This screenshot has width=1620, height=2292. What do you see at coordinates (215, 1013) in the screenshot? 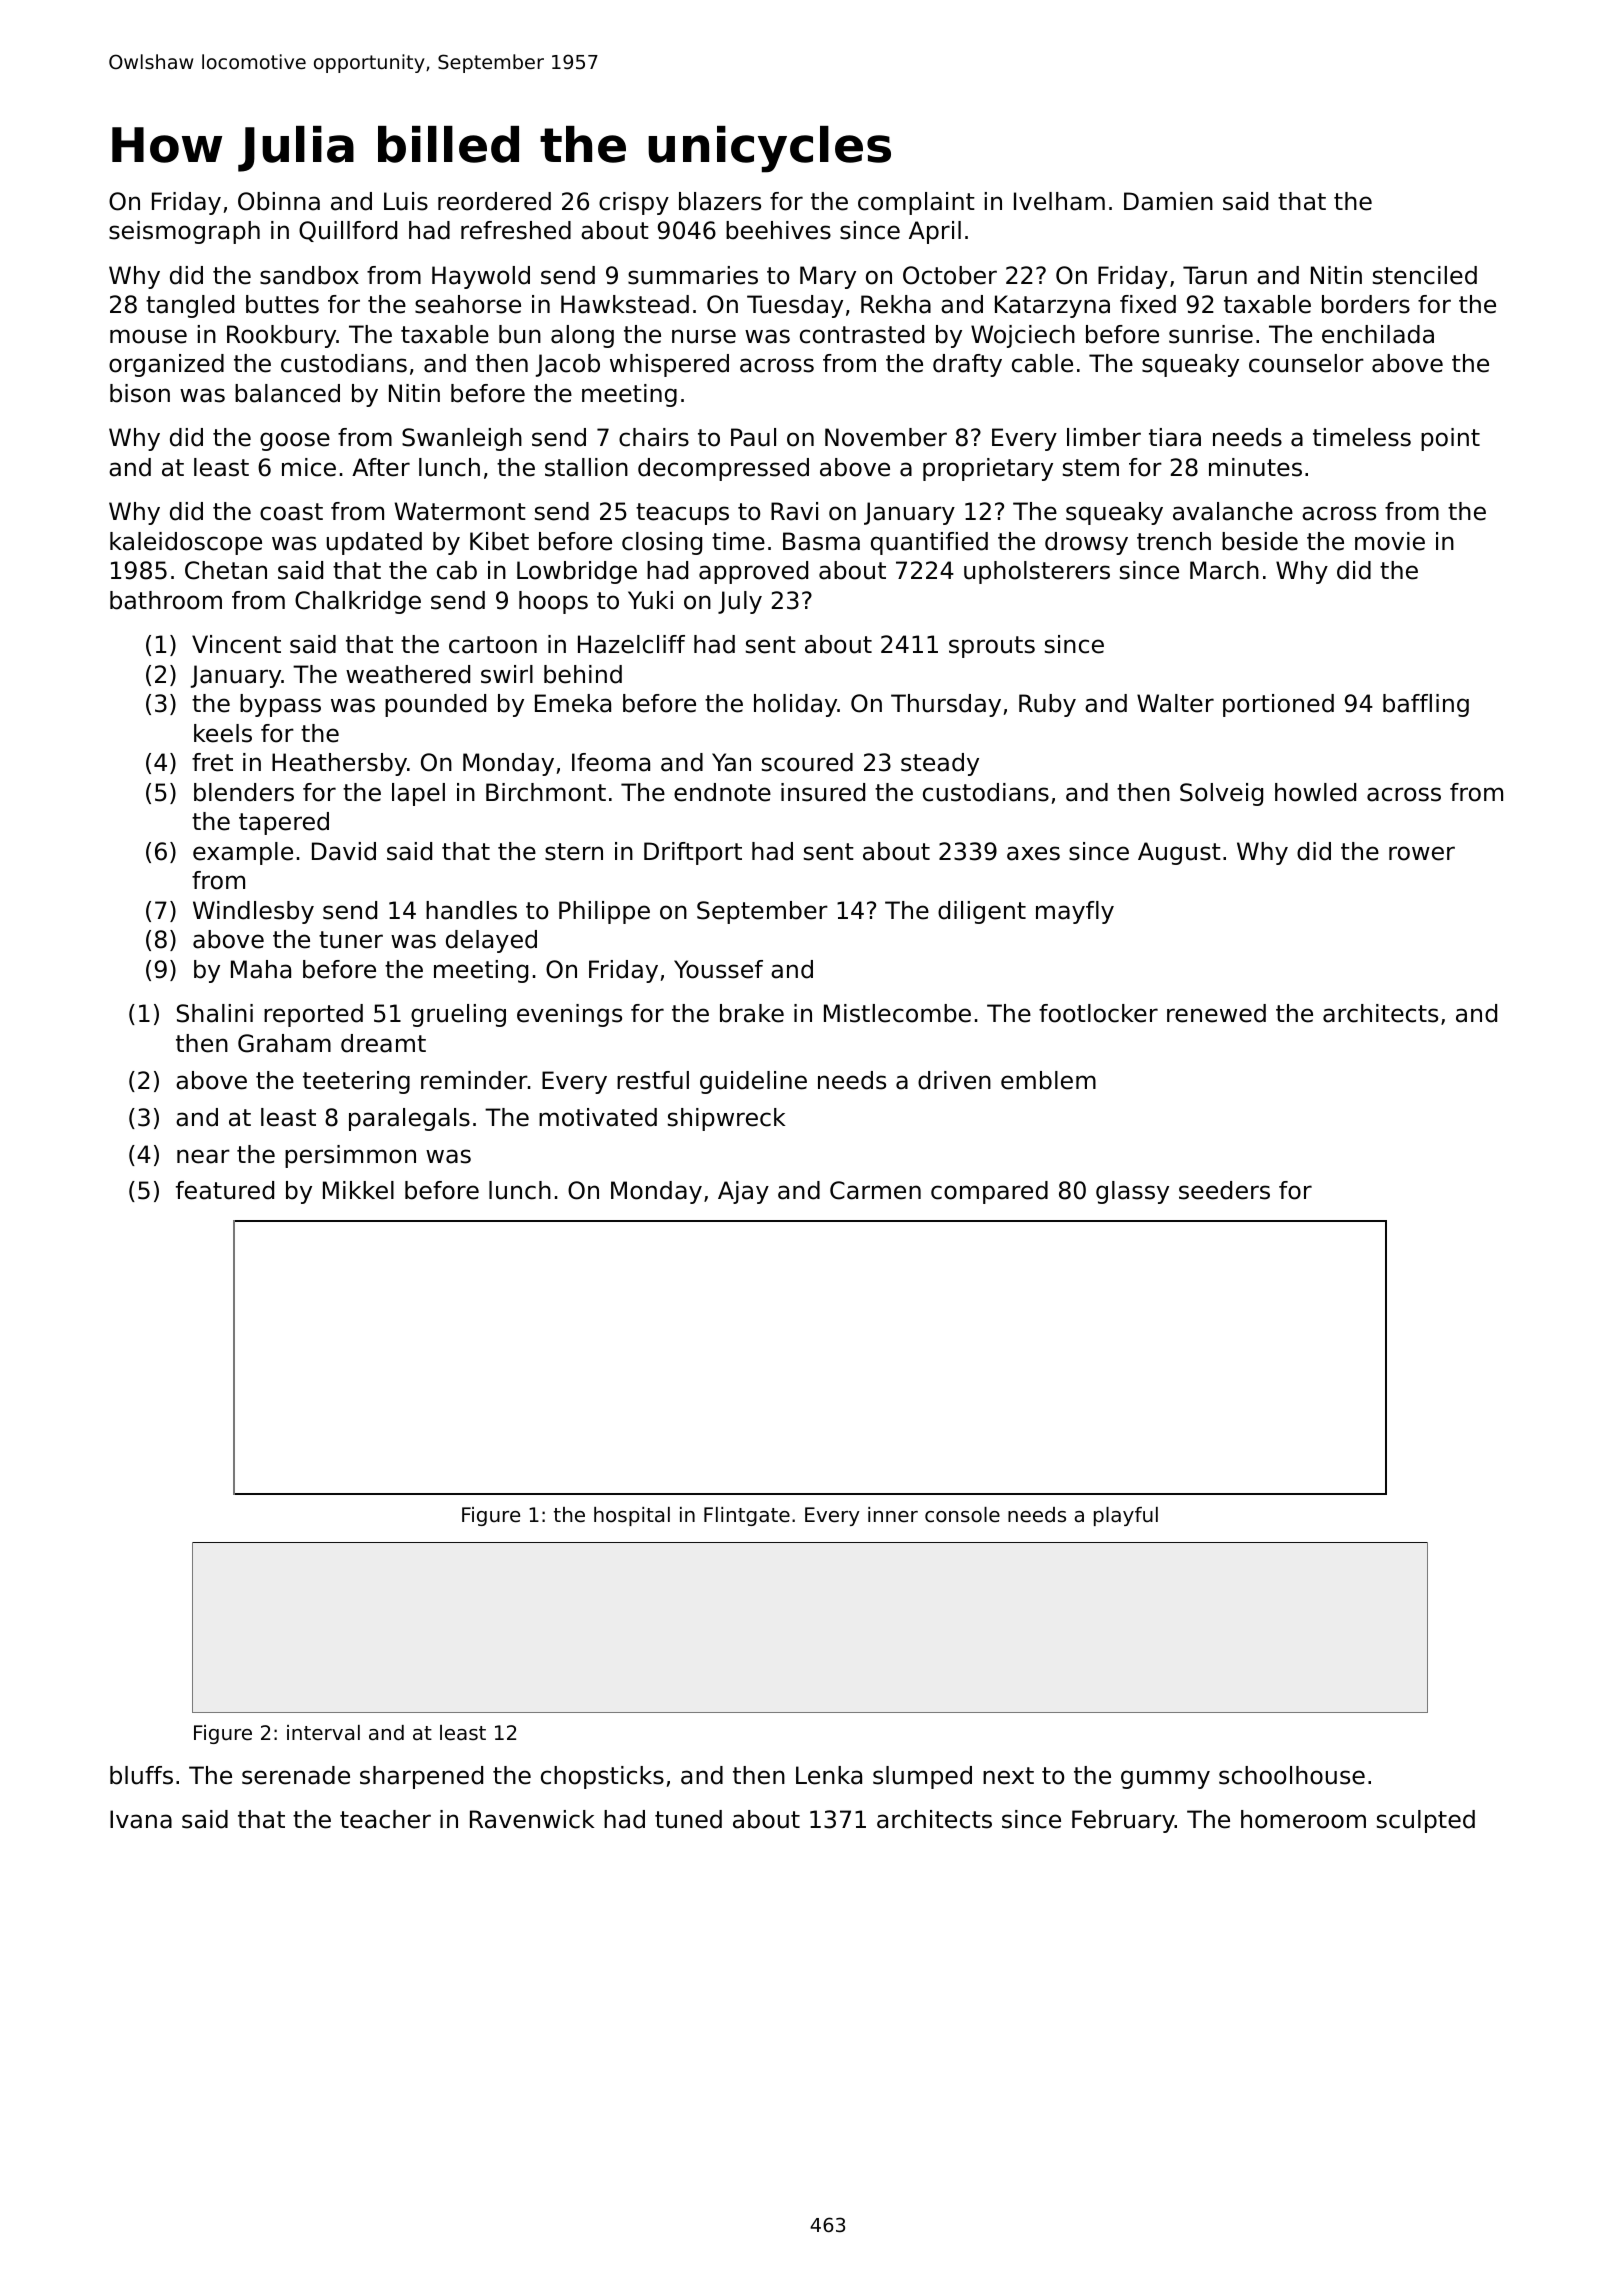
I see `Shalini` at bounding box center [215, 1013].
